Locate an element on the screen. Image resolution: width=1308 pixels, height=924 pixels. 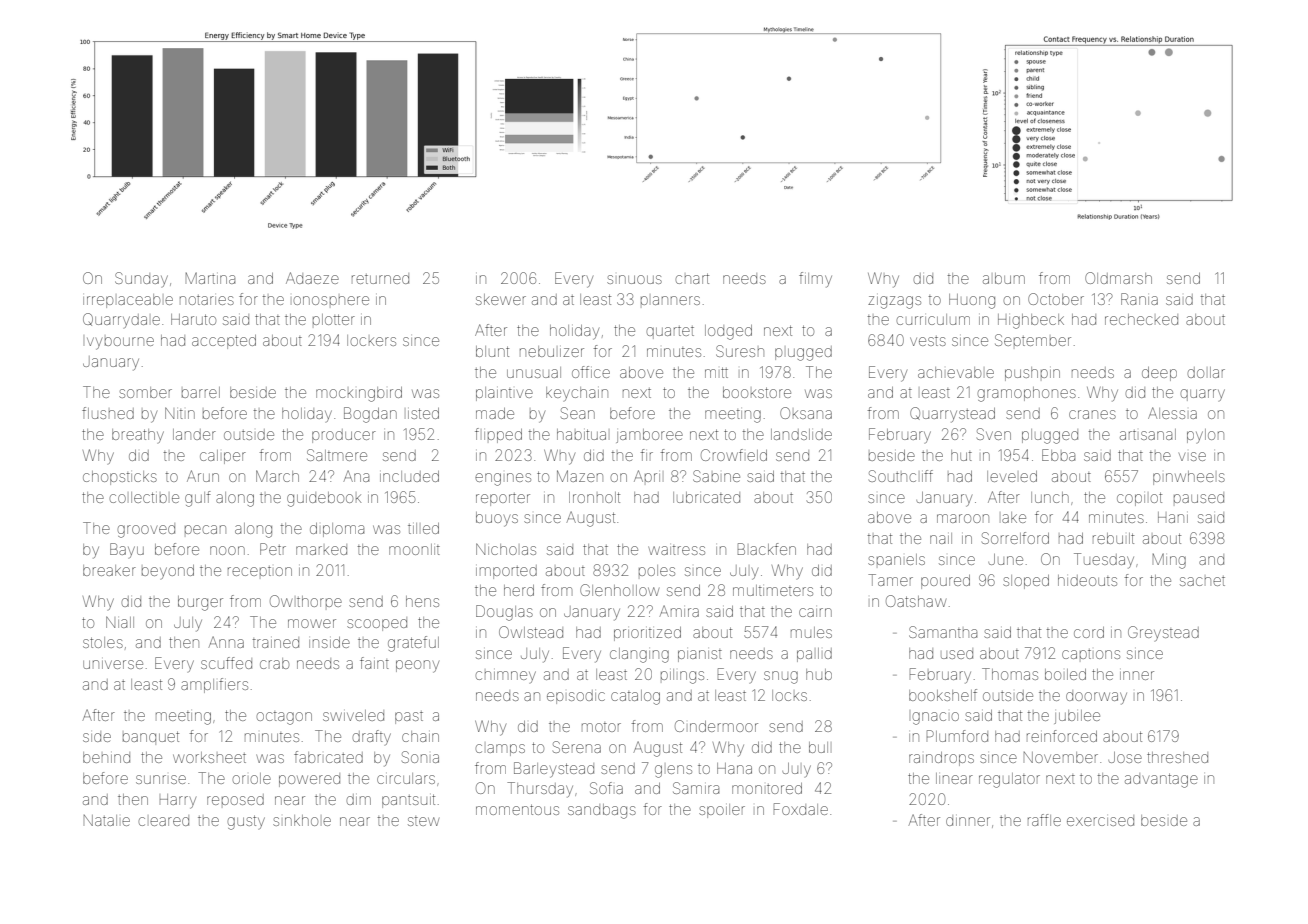
advantage is located at coordinates (1161, 780).
